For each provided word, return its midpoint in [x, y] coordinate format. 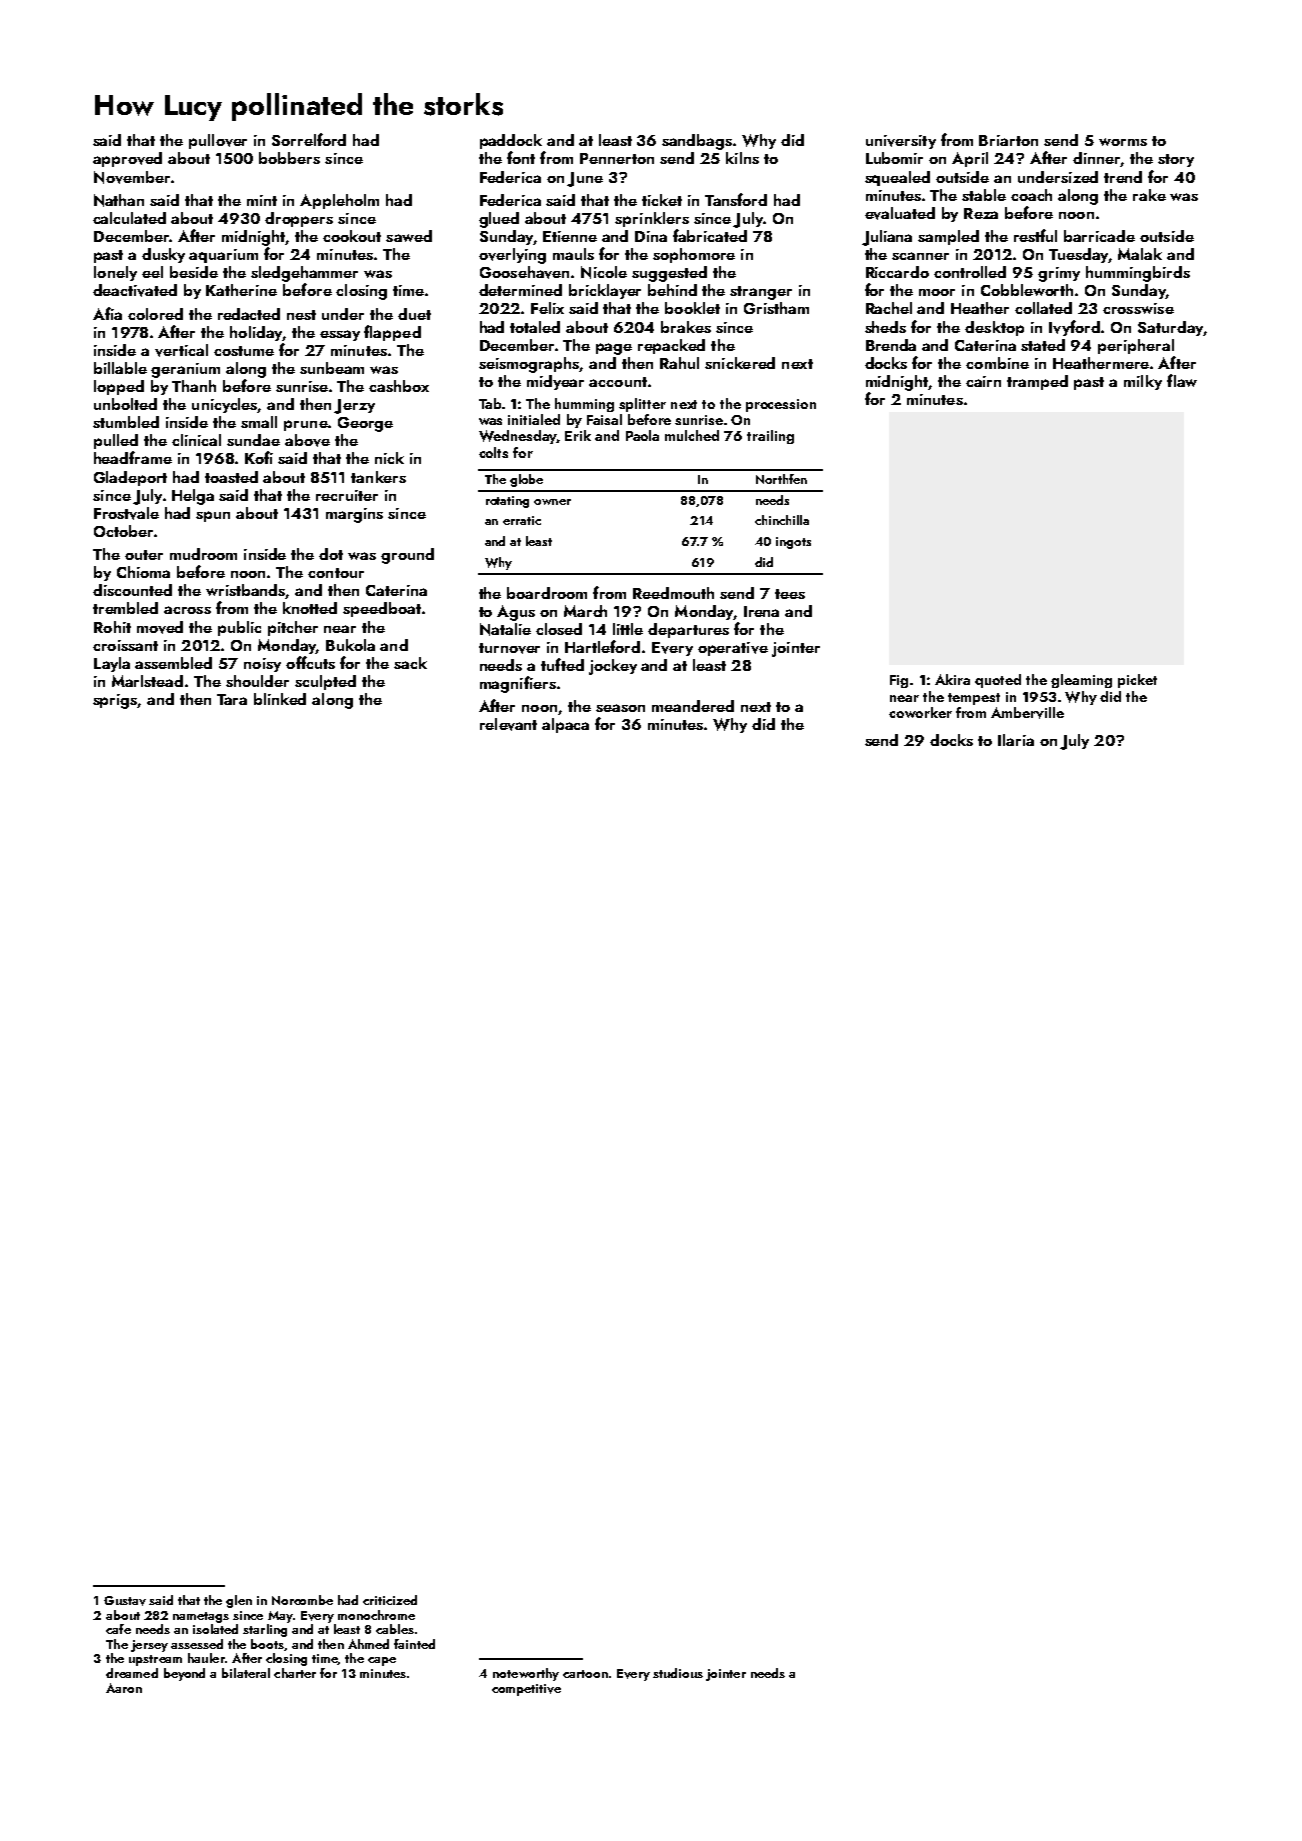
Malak [1140, 254]
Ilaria [1016, 740]
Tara [232, 699]
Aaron [124, 1688]
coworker [920, 712]
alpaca [565, 725]
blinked [280, 699]
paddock [511, 141]
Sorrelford [309, 139]
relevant [508, 724]
